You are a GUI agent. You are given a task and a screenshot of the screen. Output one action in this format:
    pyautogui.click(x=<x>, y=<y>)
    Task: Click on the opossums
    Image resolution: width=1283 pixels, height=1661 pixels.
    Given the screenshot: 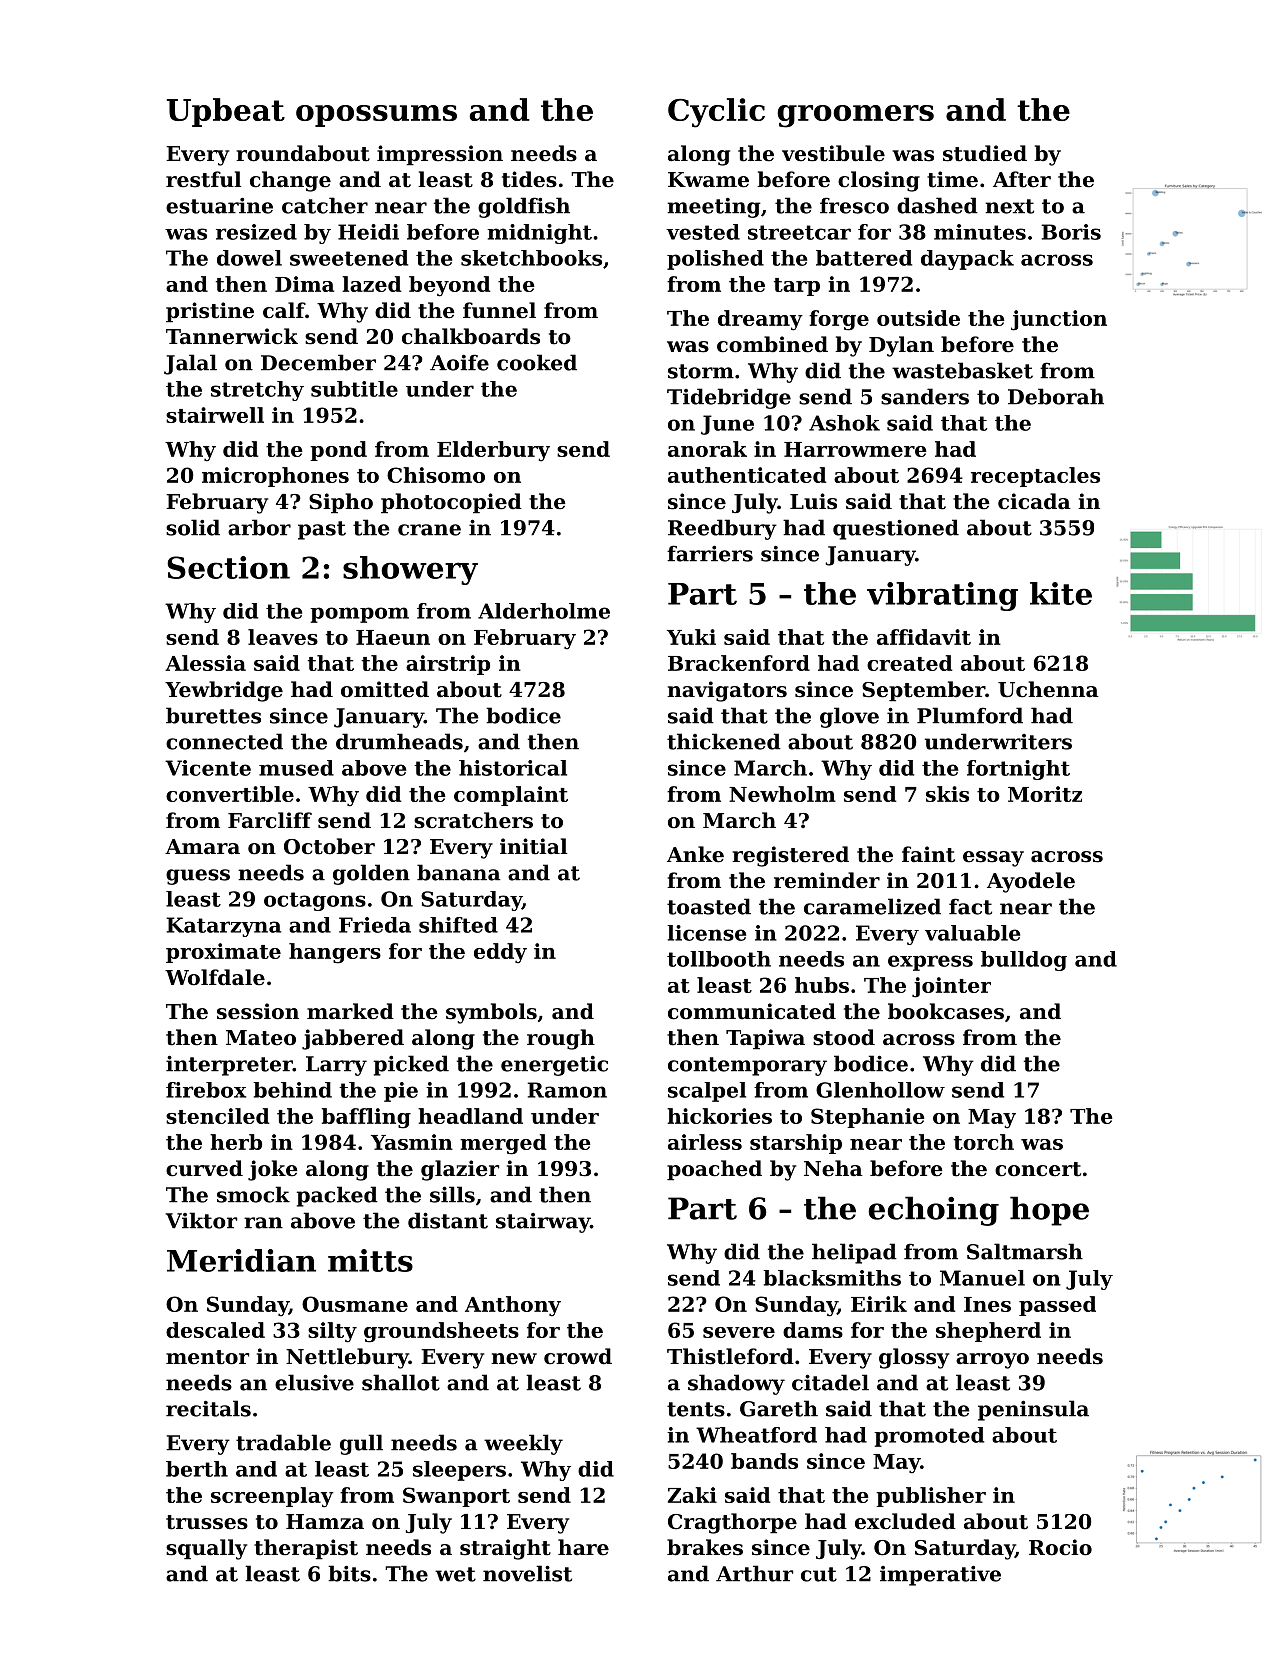 What is the action you would take?
    pyautogui.click(x=376, y=116)
